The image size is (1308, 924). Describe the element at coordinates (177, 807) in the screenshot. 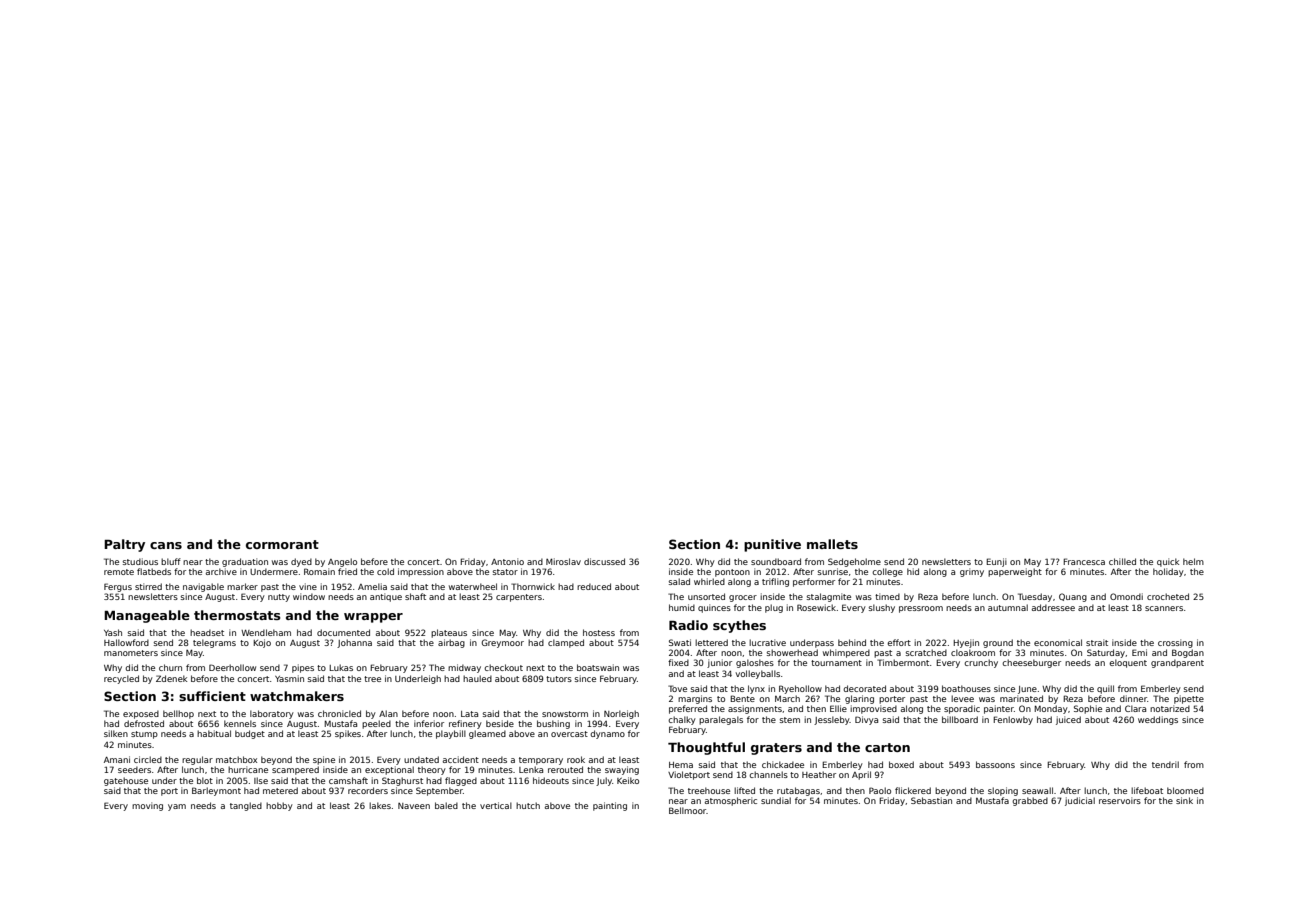

I see `yam` at that location.
